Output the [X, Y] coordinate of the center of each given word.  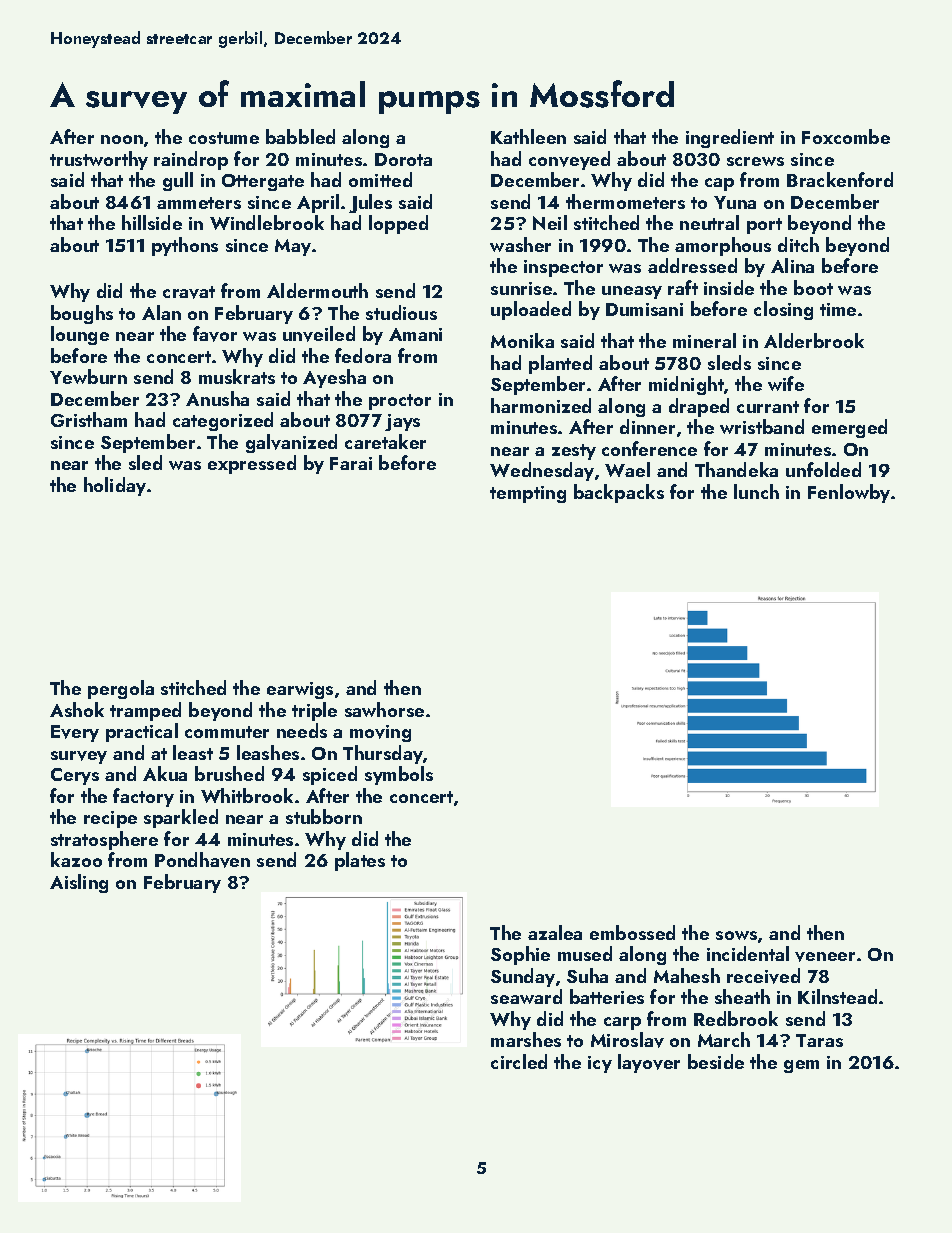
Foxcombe [846, 136]
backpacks [619, 493]
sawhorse [384, 709]
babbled [300, 136]
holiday [115, 486]
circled [519, 1061]
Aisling [79, 883]
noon [122, 139]
